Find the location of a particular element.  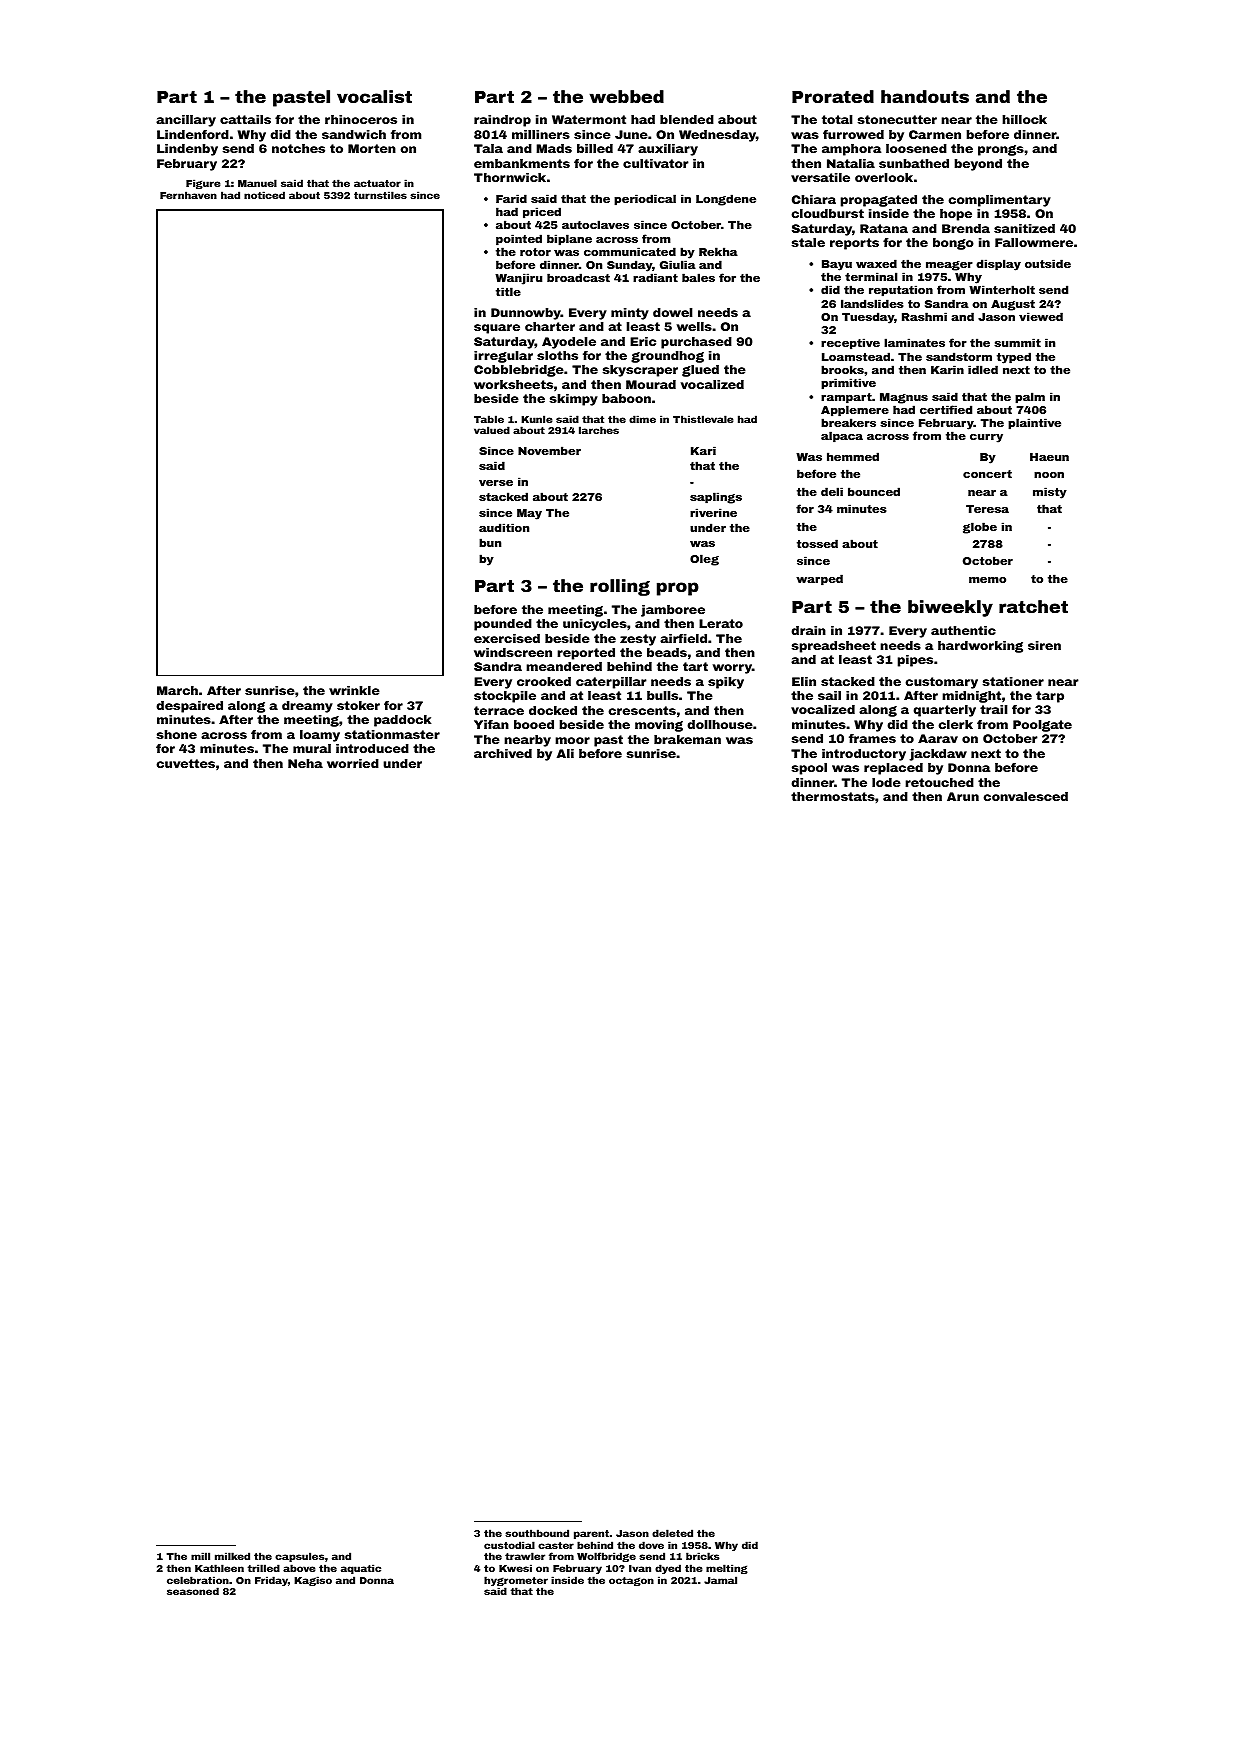

thermostats is located at coordinates (833, 796).
